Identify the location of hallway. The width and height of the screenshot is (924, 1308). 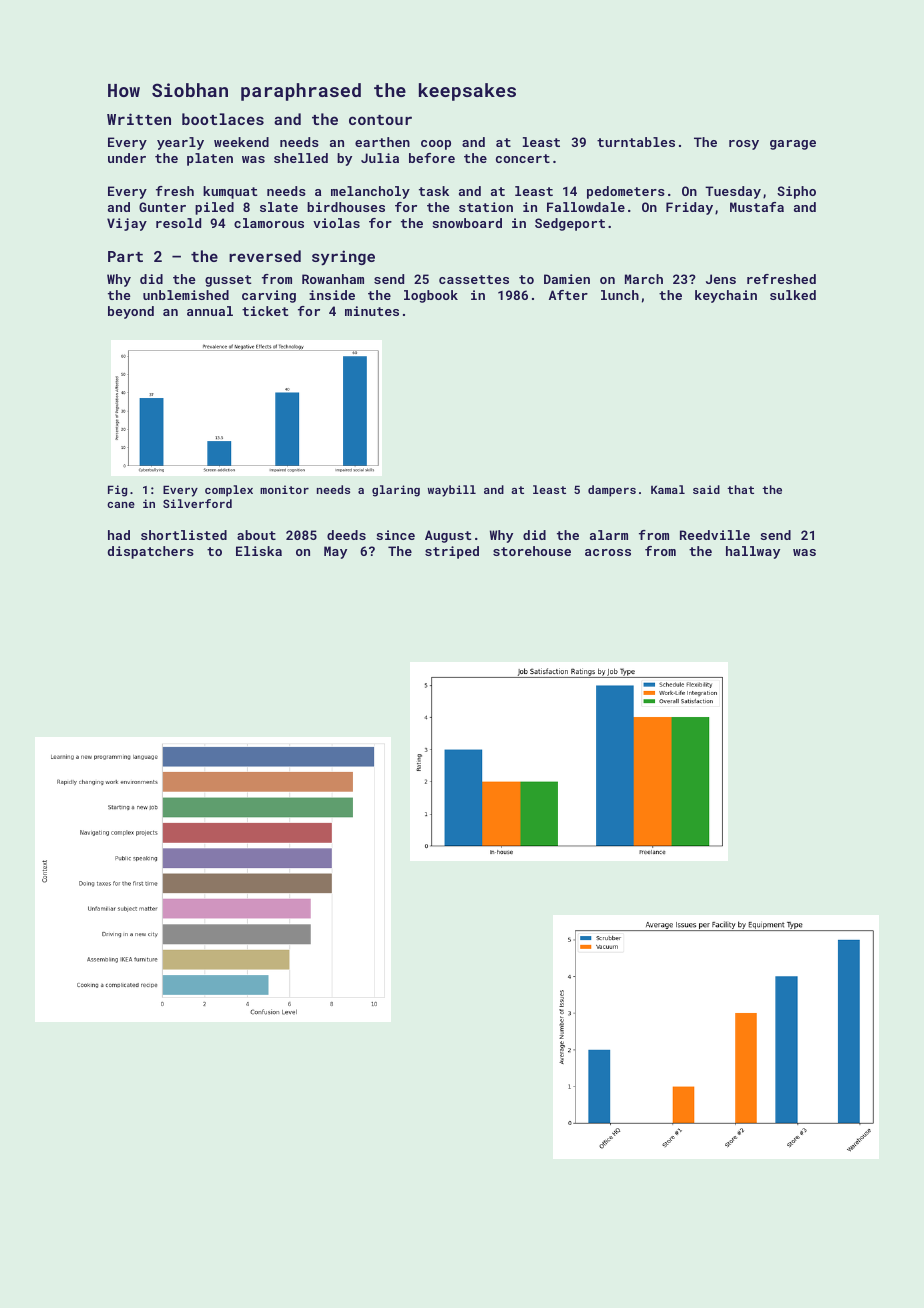
(753, 552).
